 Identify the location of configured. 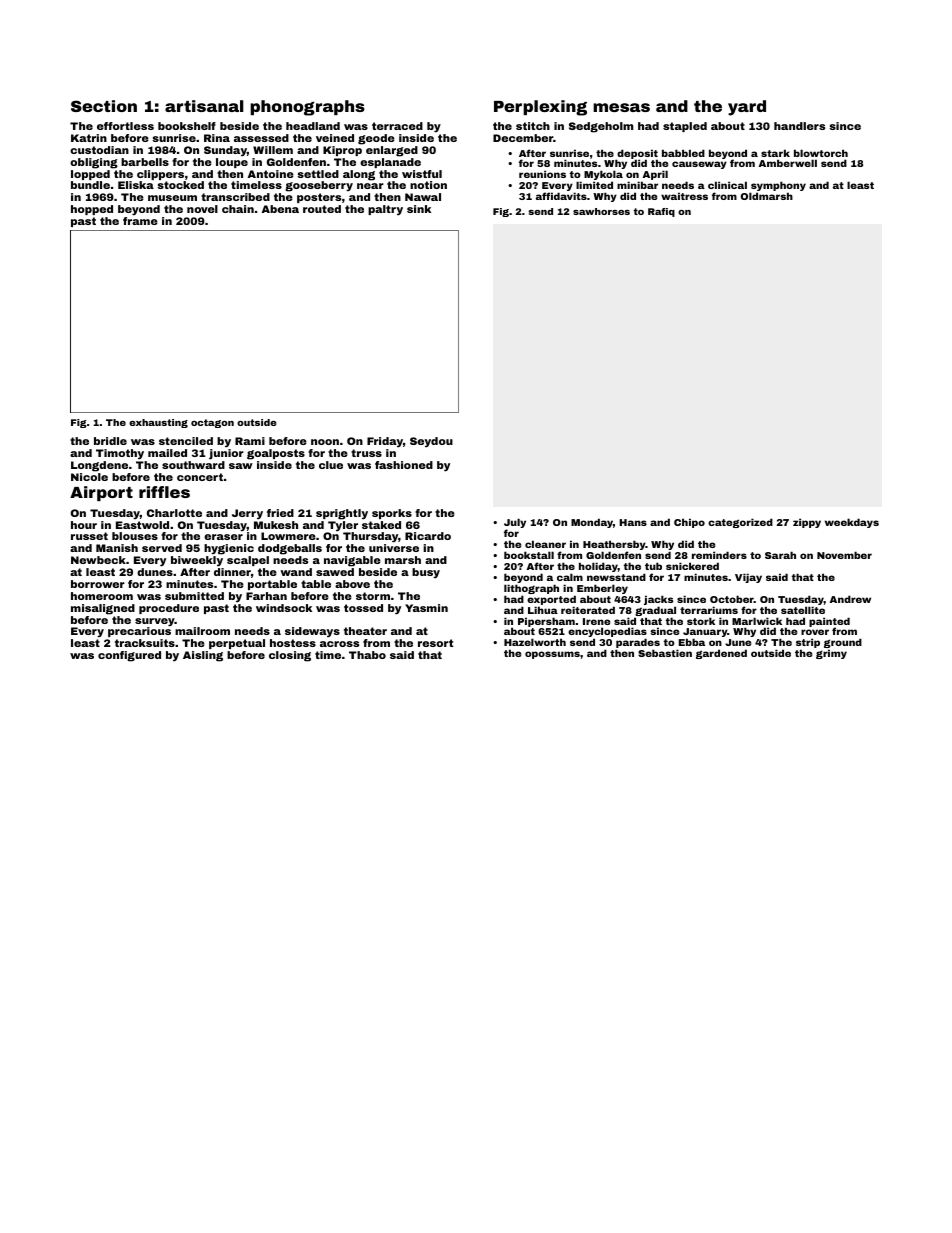
(129, 656).
